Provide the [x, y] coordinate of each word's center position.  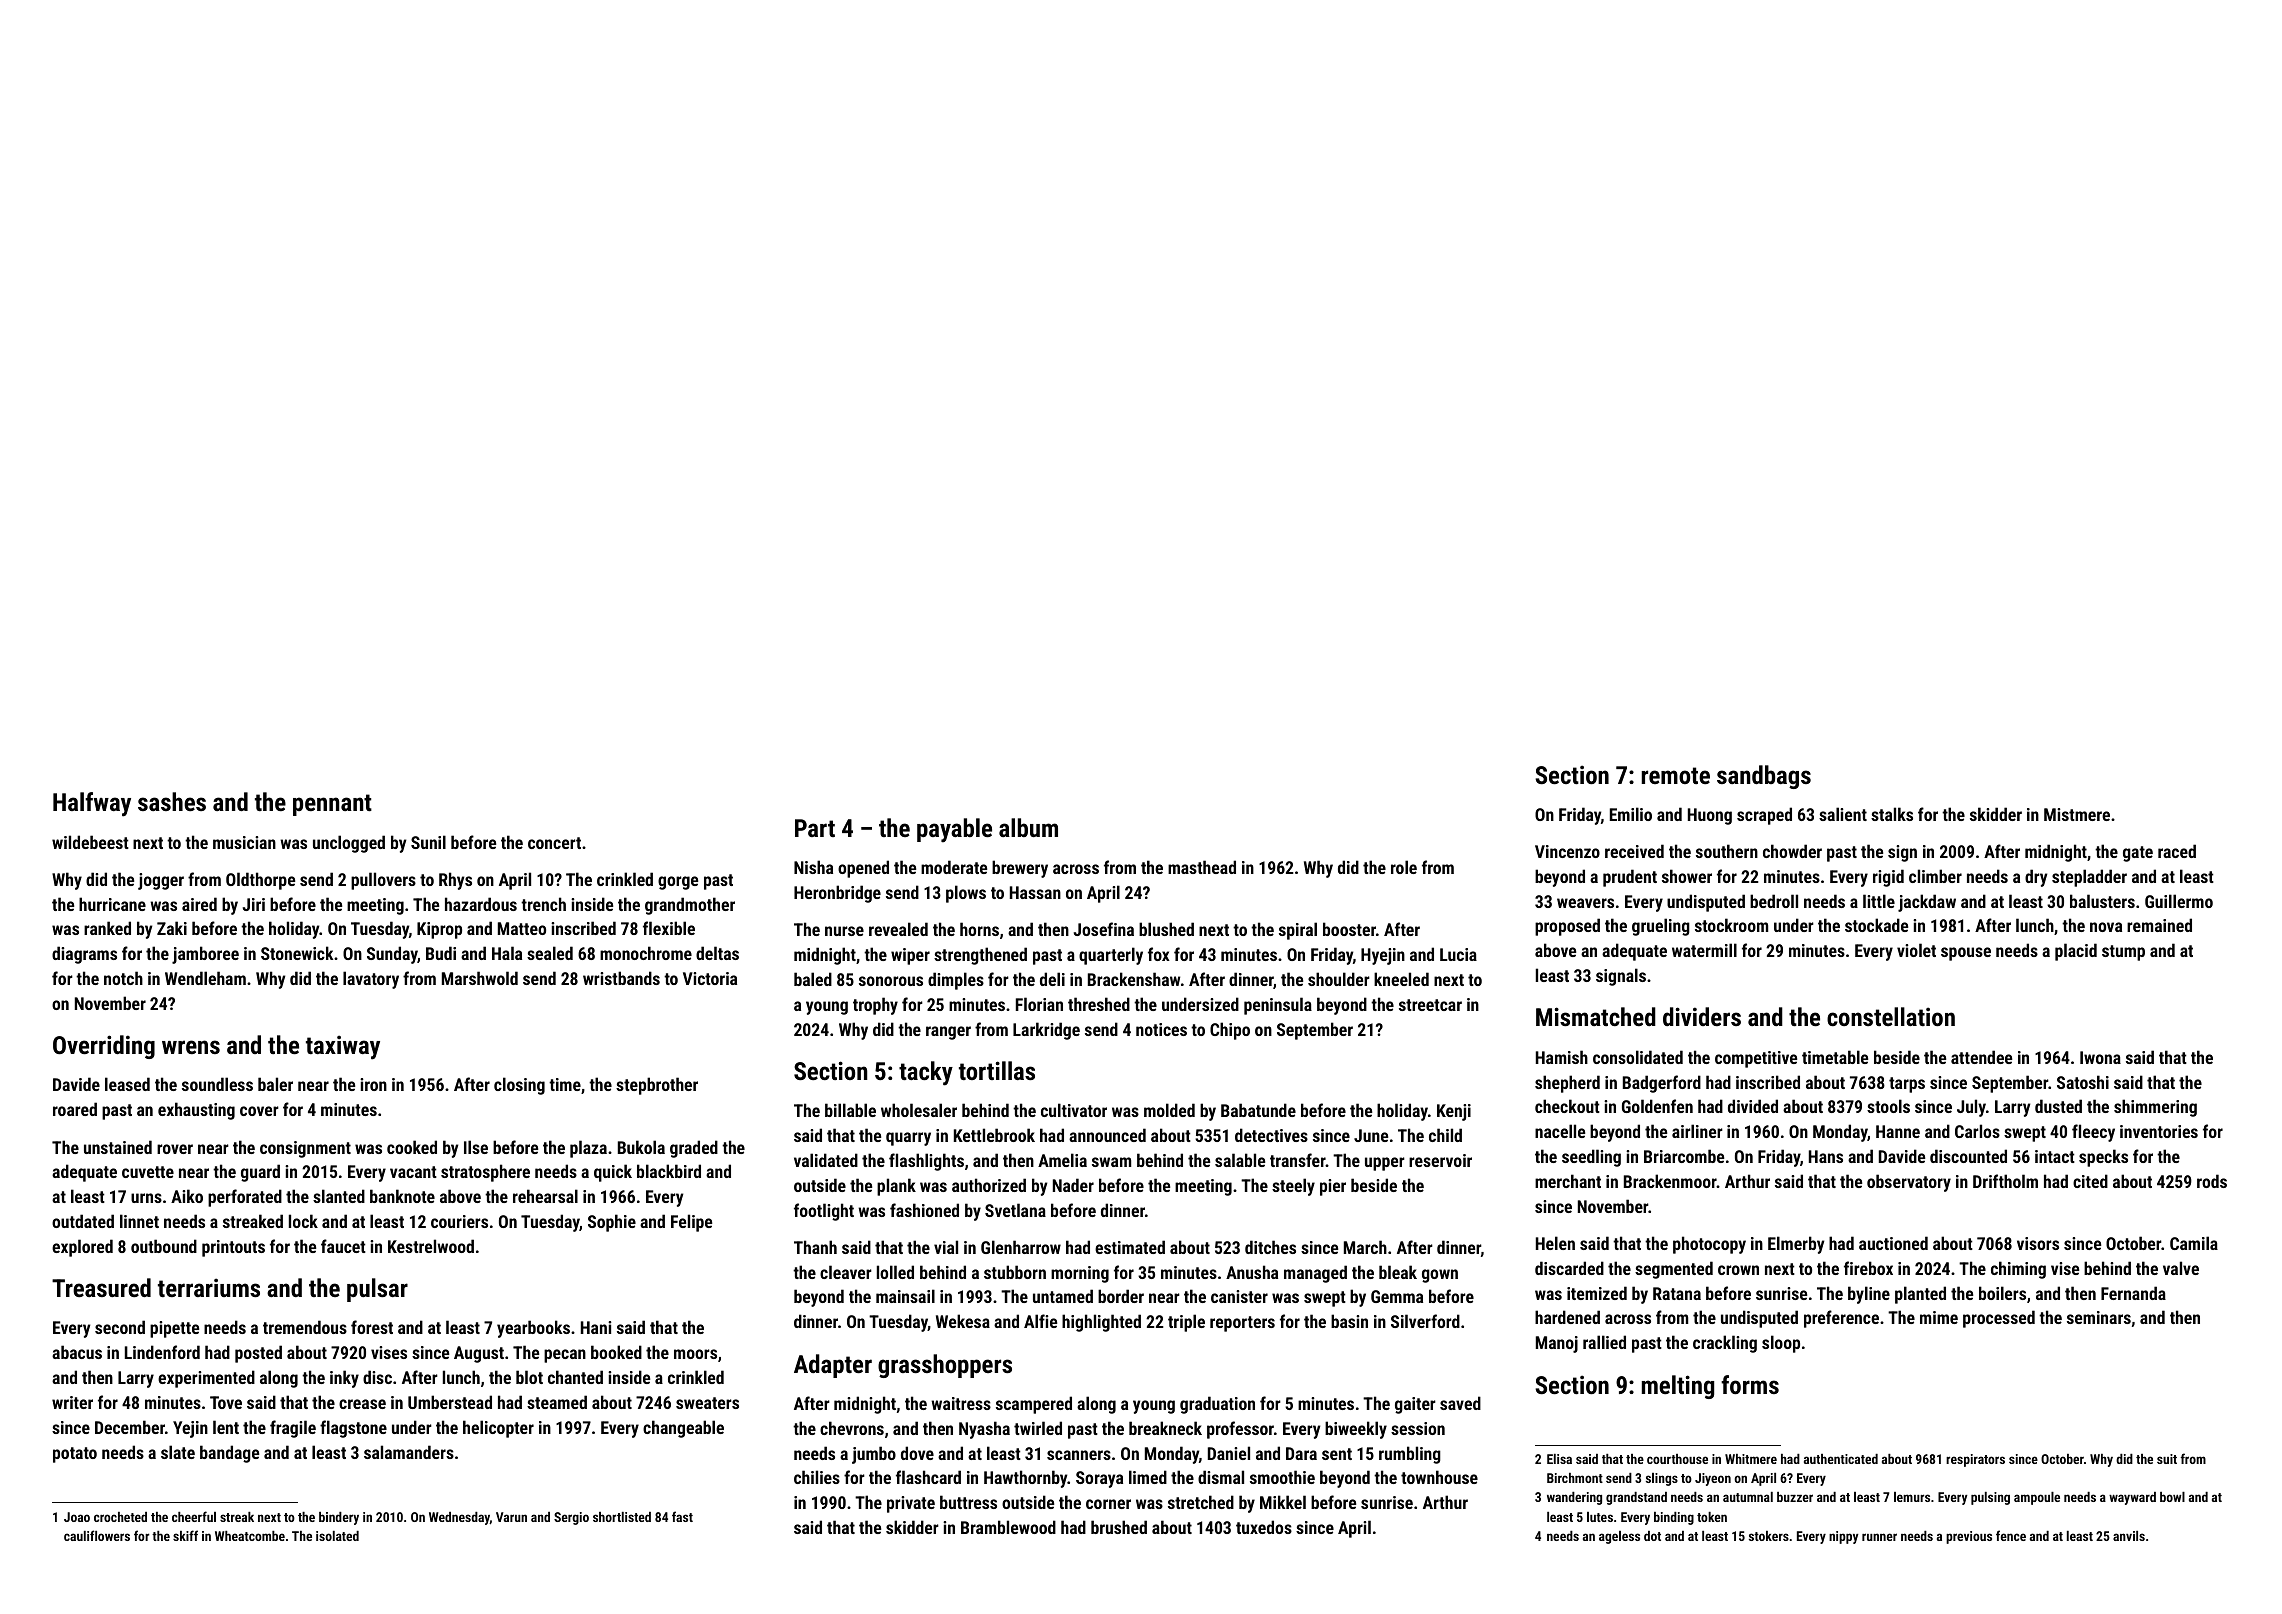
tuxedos [1264, 1527]
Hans [1826, 1156]
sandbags [1764, 777]
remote [1675, 775]
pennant [332, 805]
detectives [1271, 1135]
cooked [412, 1147]
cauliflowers [97, 1535]
